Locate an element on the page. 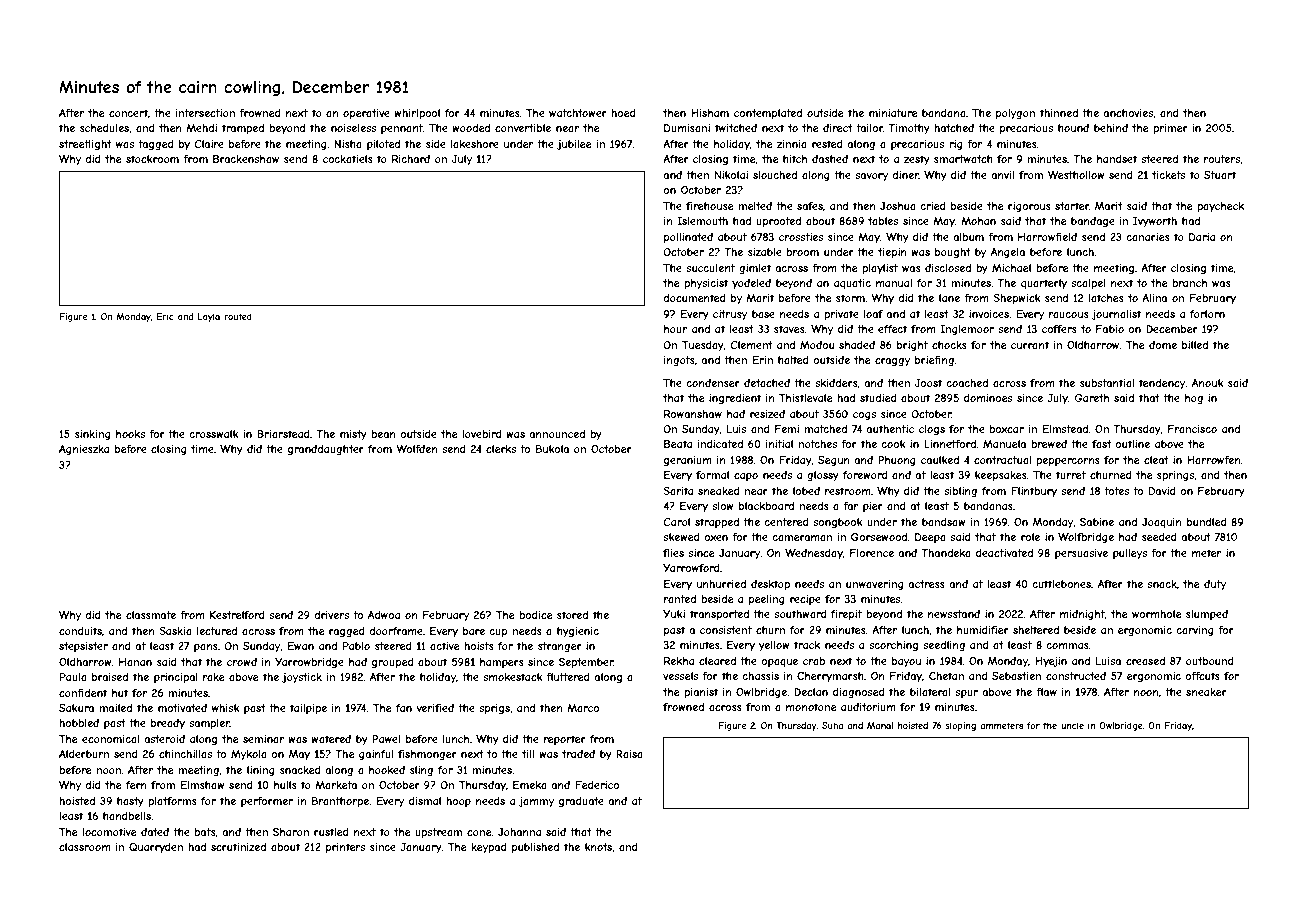 The height and width of the image is (924, 1308). paycheck is located at coordinates (1220, 207).
